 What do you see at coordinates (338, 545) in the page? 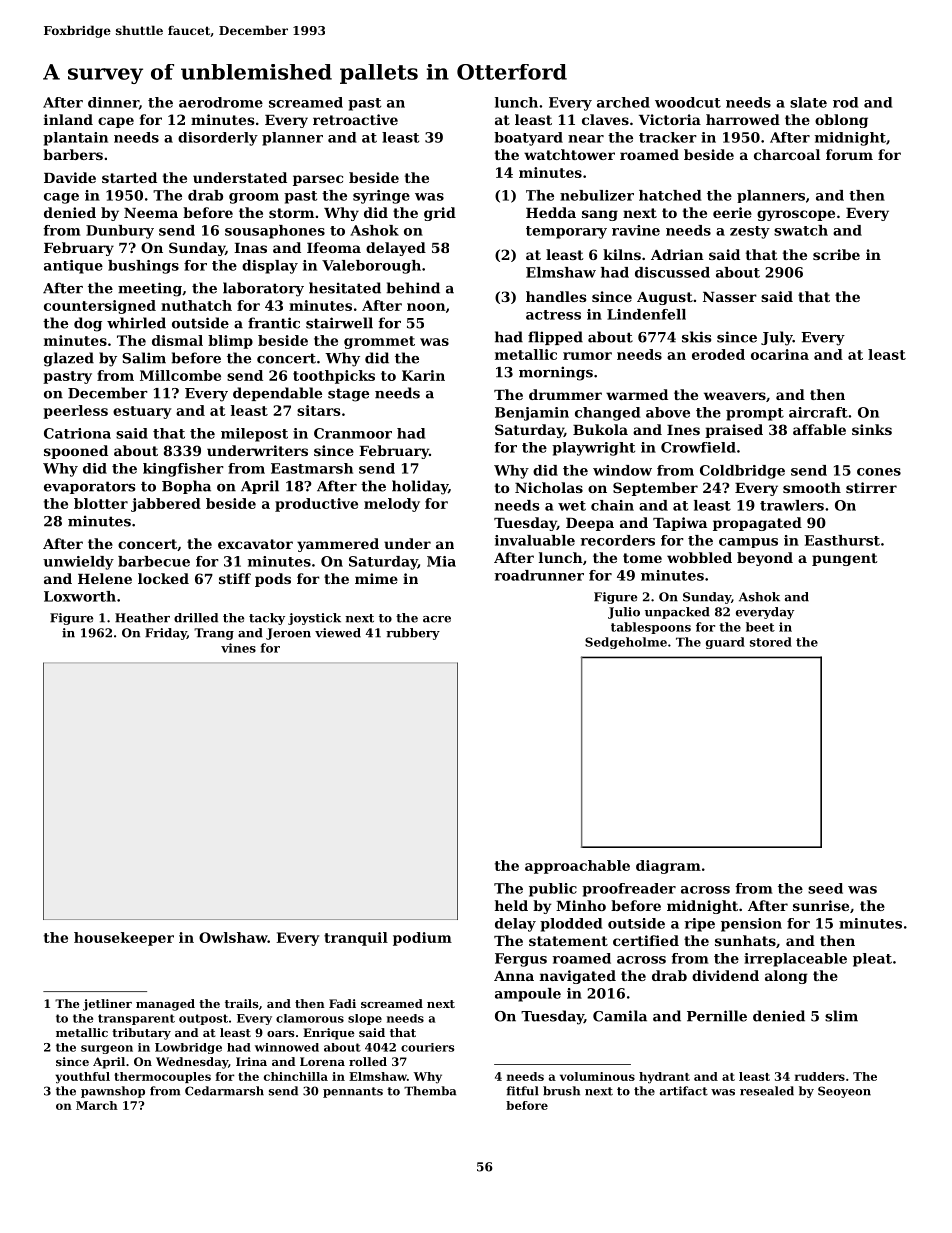
I see `yammered` at bounding box center [338, 545].
